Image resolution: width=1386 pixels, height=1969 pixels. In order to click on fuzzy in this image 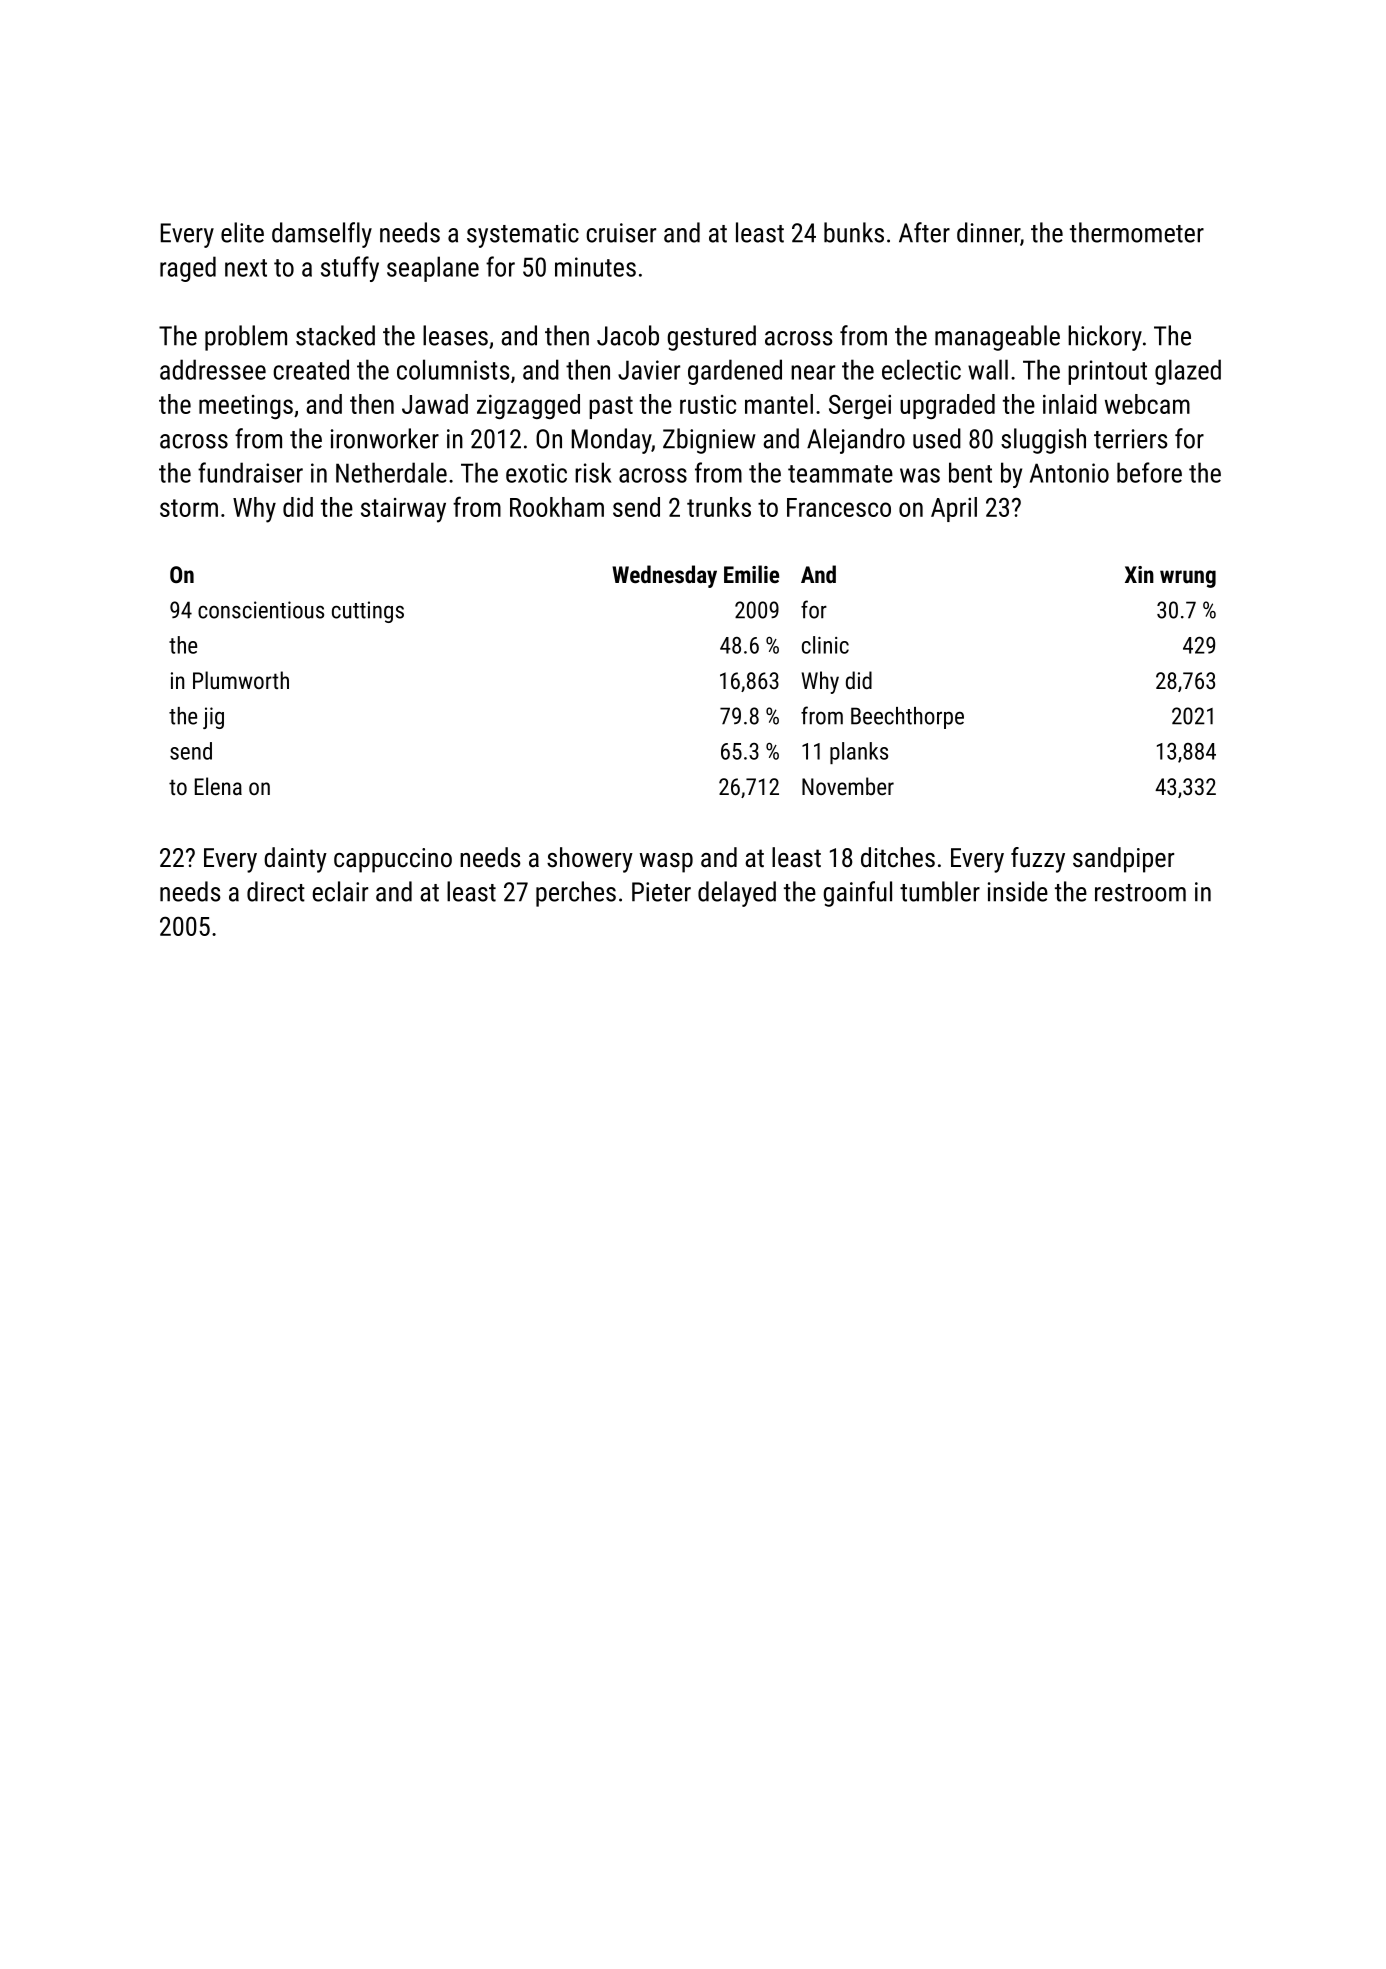, I will do `click(1038, 860)`.
